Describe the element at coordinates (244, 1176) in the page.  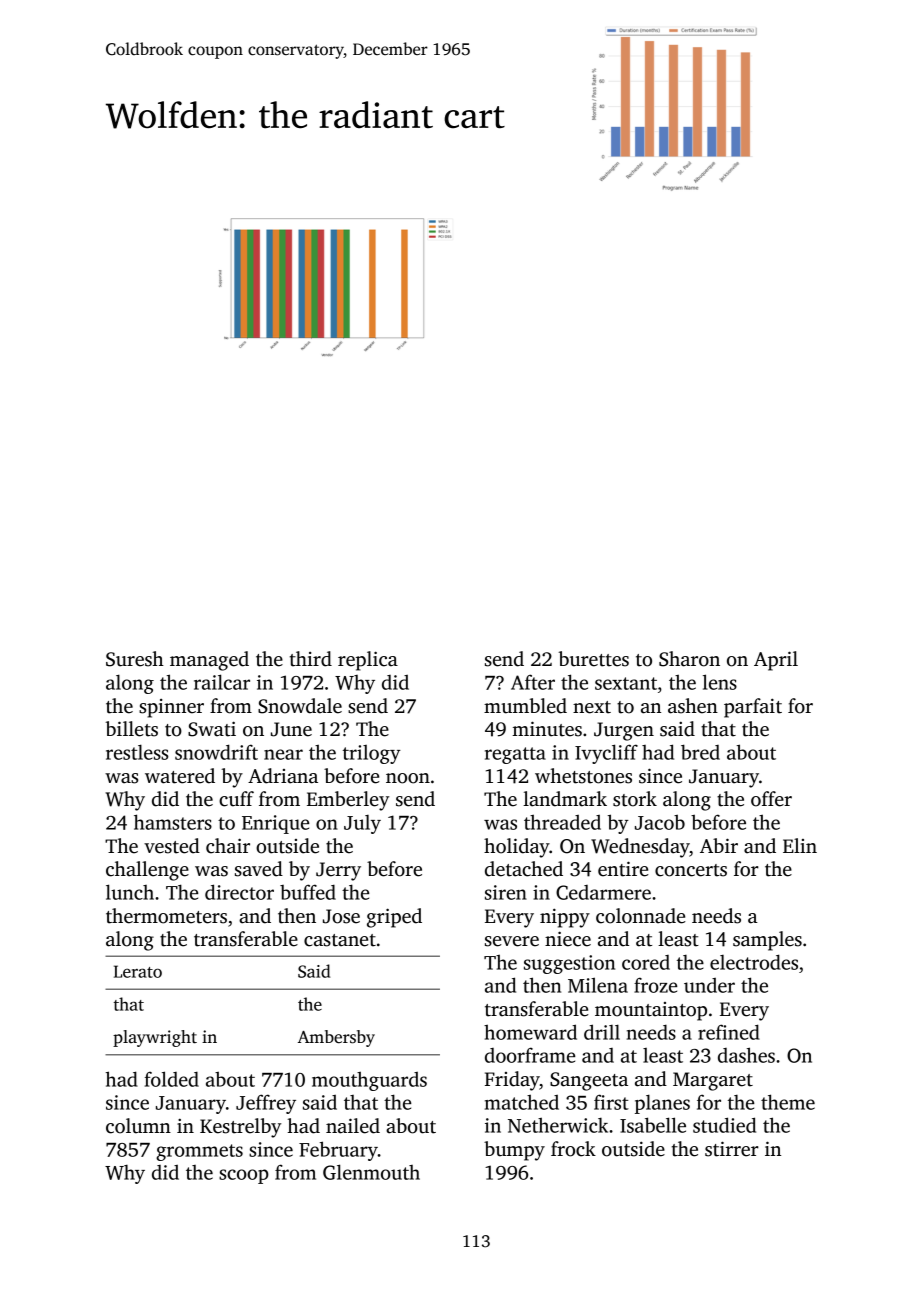
I see `scoop` at that location.
